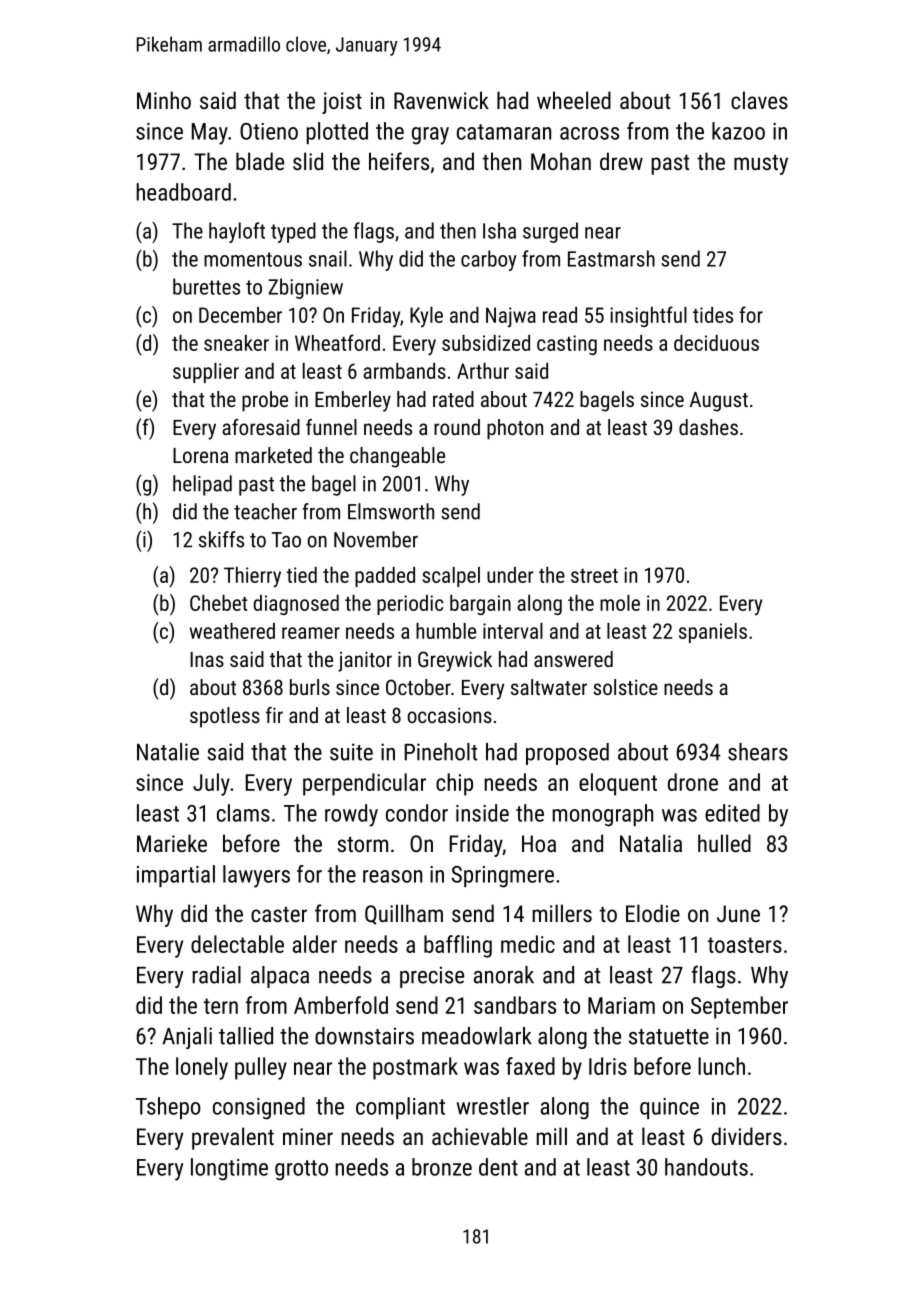 This screenshot has height=1311, width=924. I want to click on monograph, so click(603, 815).
